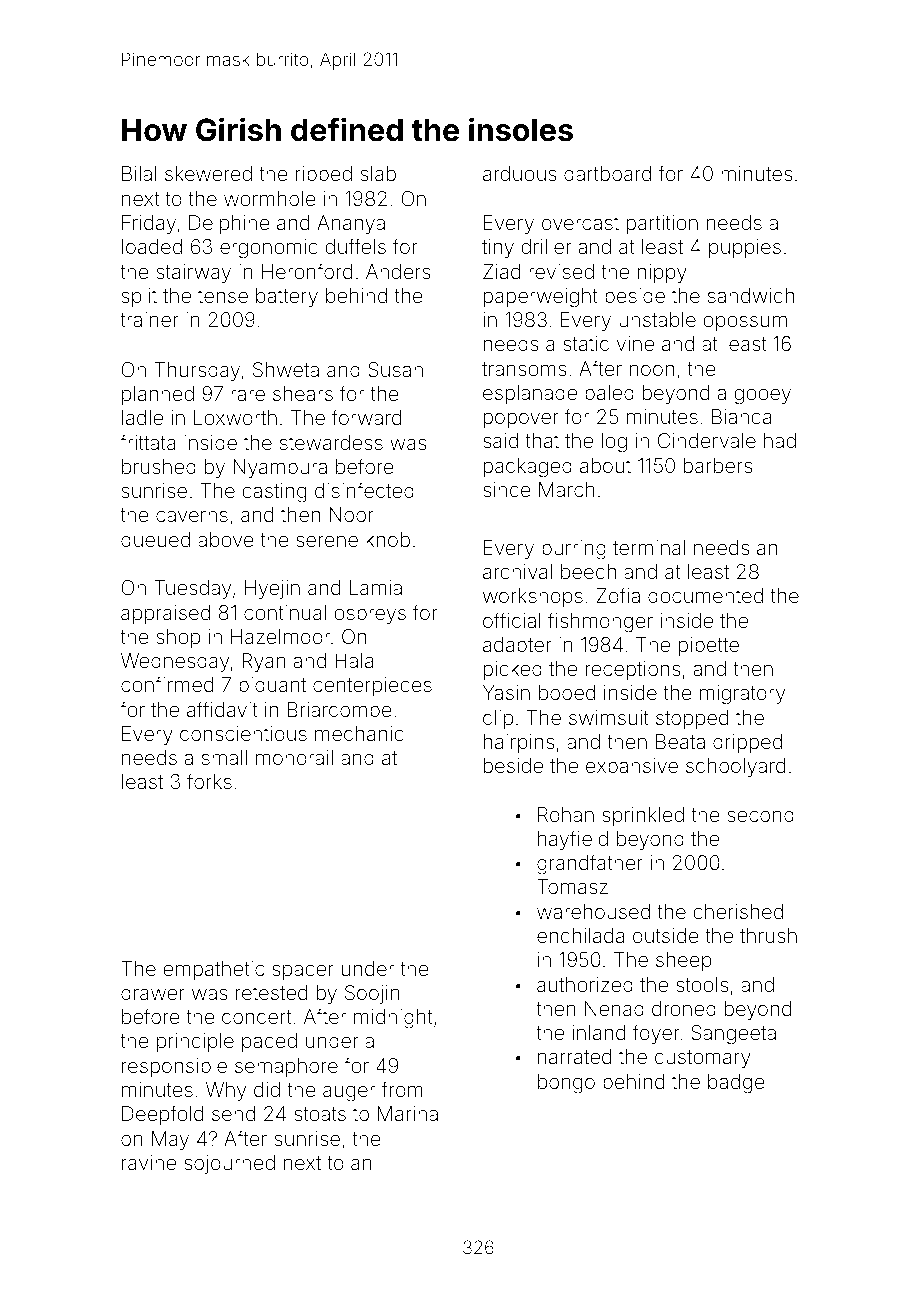 This screenshot has height=1314, width=924. What do you see at coordinates (780, 440) in the screenshot?
I see `had` at bounding box center [780, 440].
